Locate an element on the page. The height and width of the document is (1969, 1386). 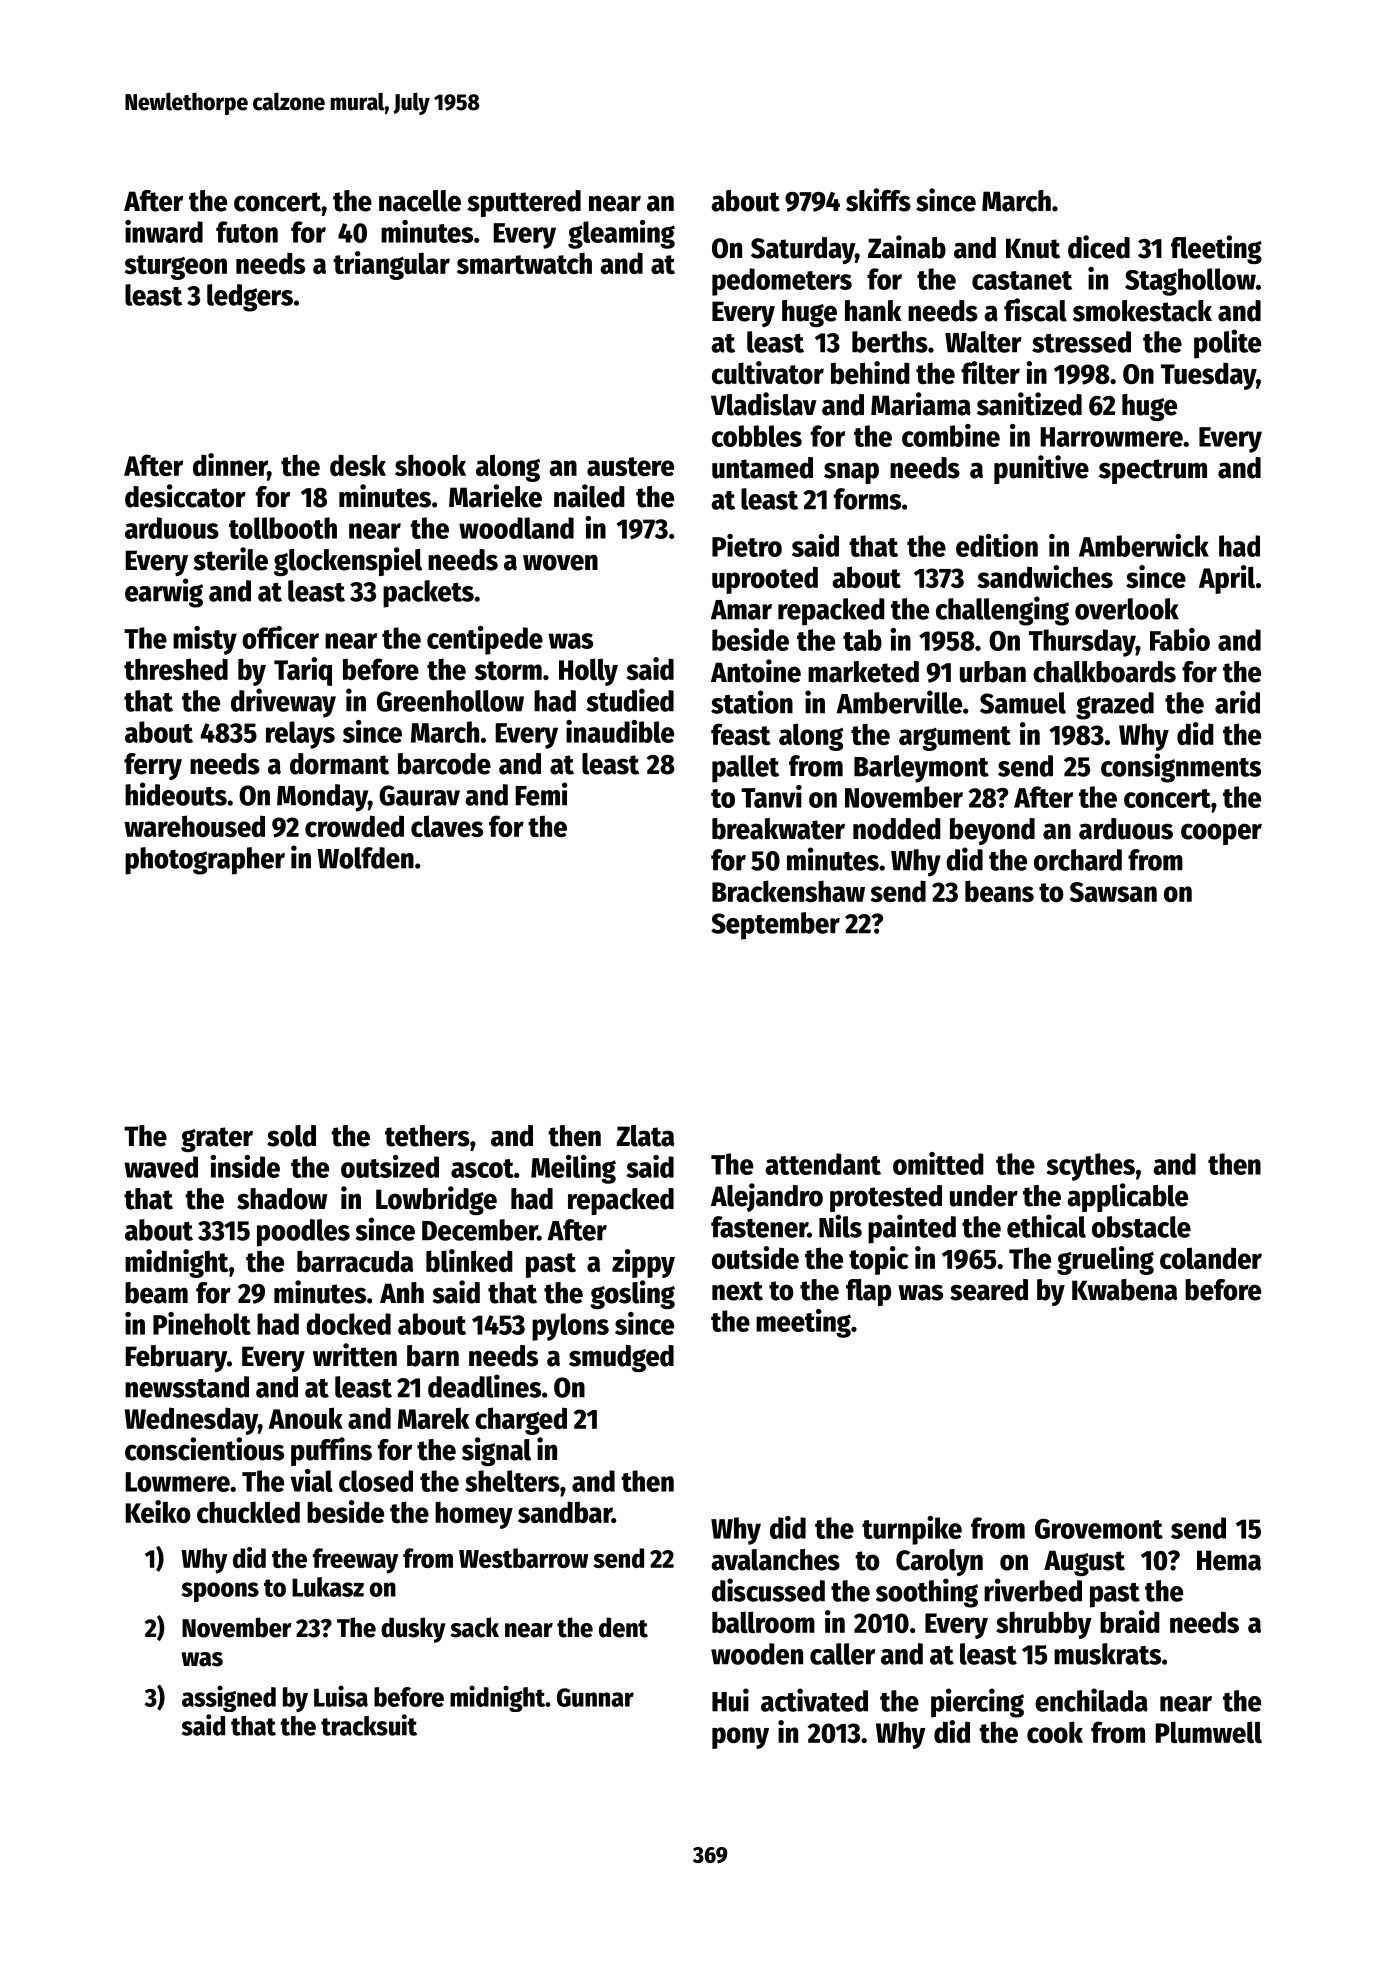
cooper is located at coordinates (1221, 834).
